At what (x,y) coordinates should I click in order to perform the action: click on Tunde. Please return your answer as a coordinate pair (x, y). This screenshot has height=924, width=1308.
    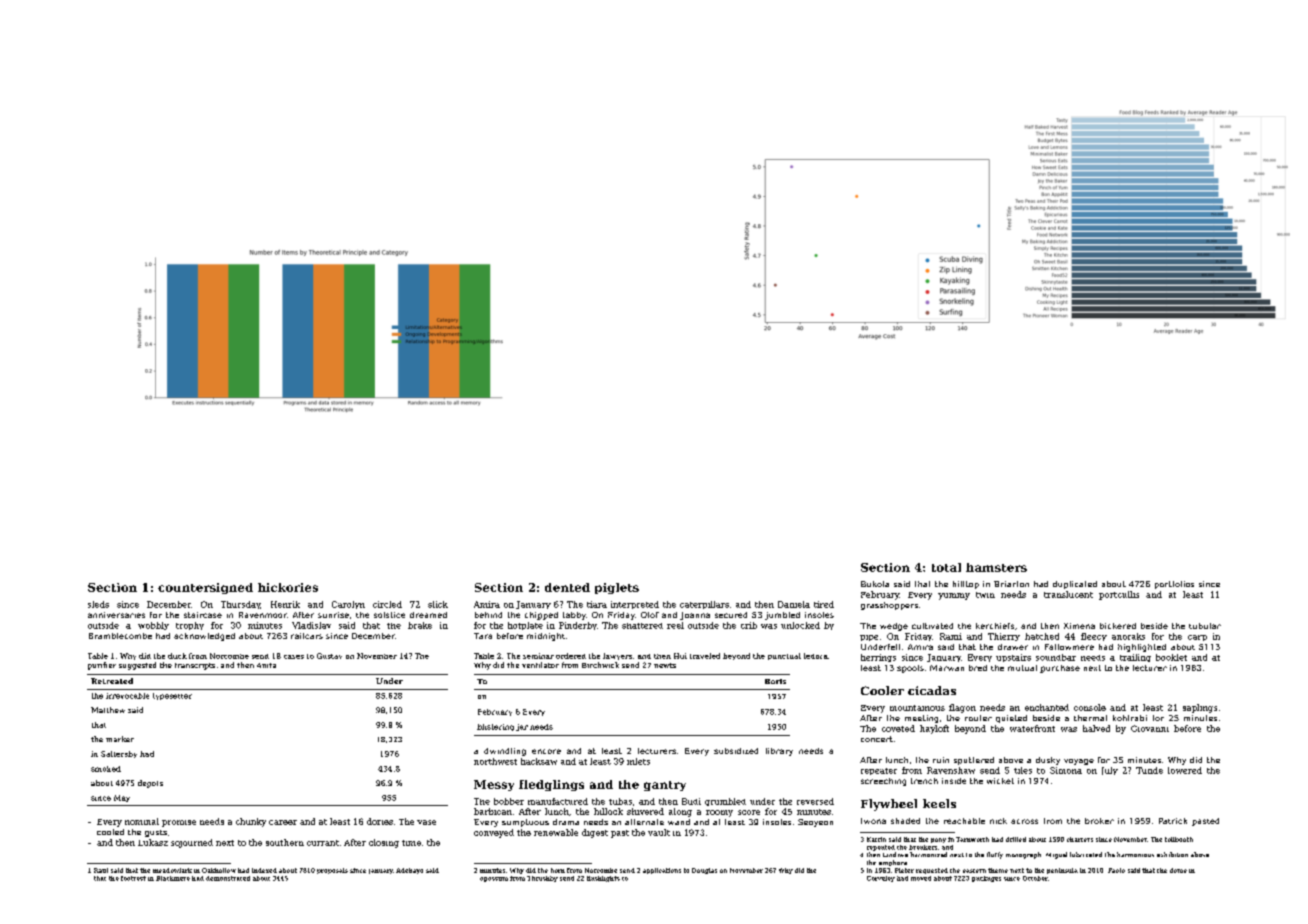
    Looking at the image, I should click on (1149, 770).
